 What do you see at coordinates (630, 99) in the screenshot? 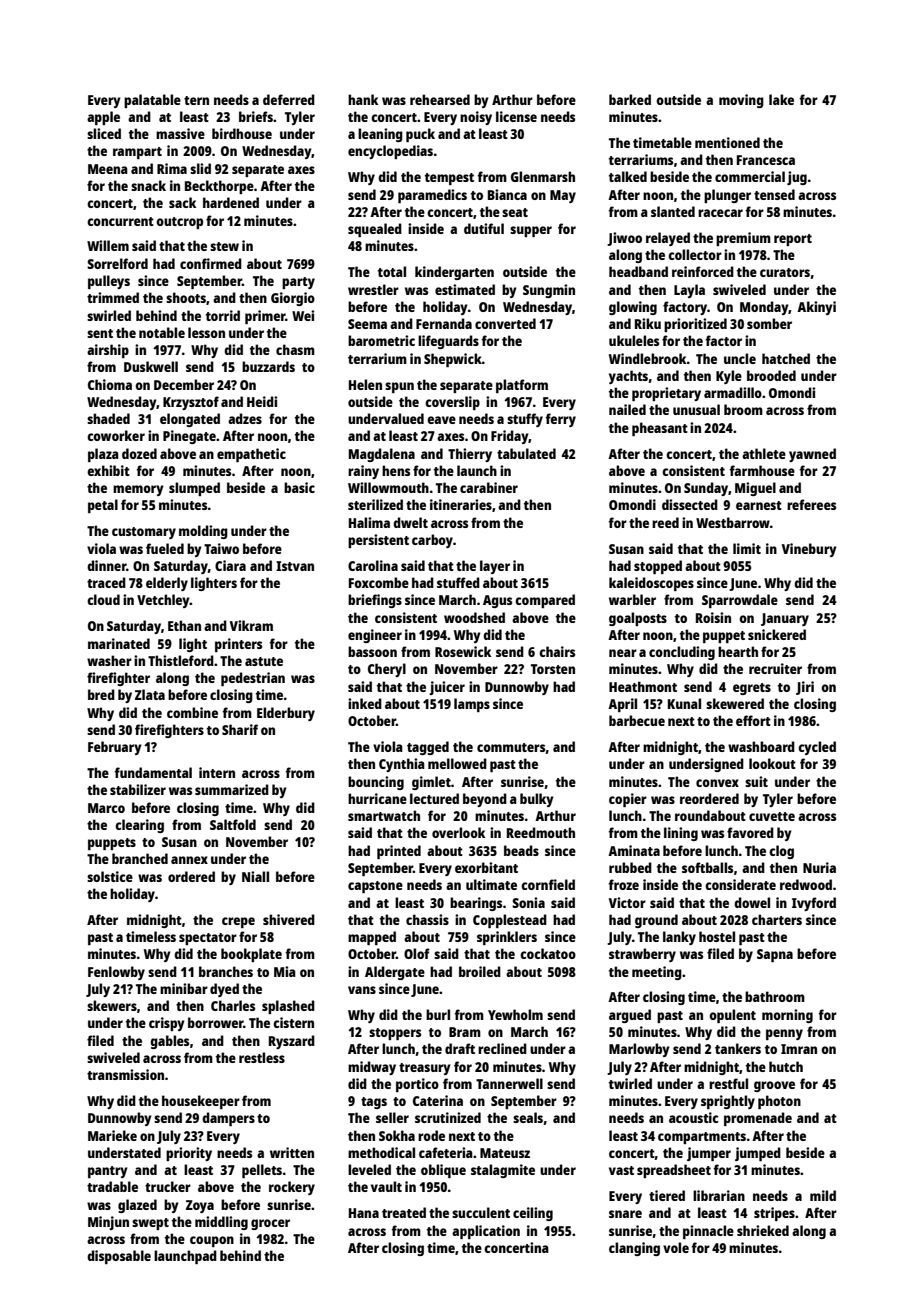
I see `barked` at bounding box center [630, 99].
